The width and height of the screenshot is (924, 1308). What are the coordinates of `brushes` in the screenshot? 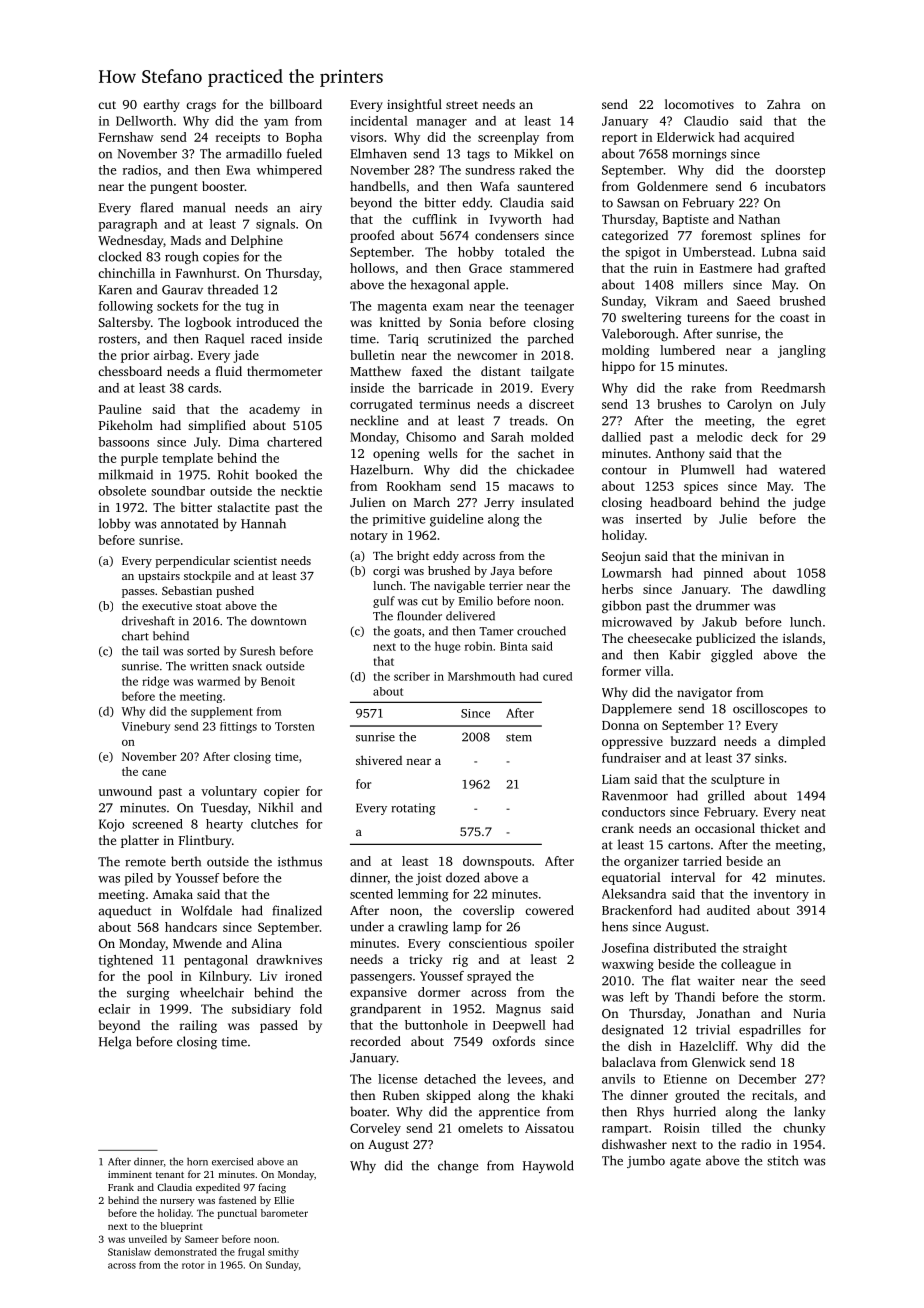 It's located at (679, 404).
